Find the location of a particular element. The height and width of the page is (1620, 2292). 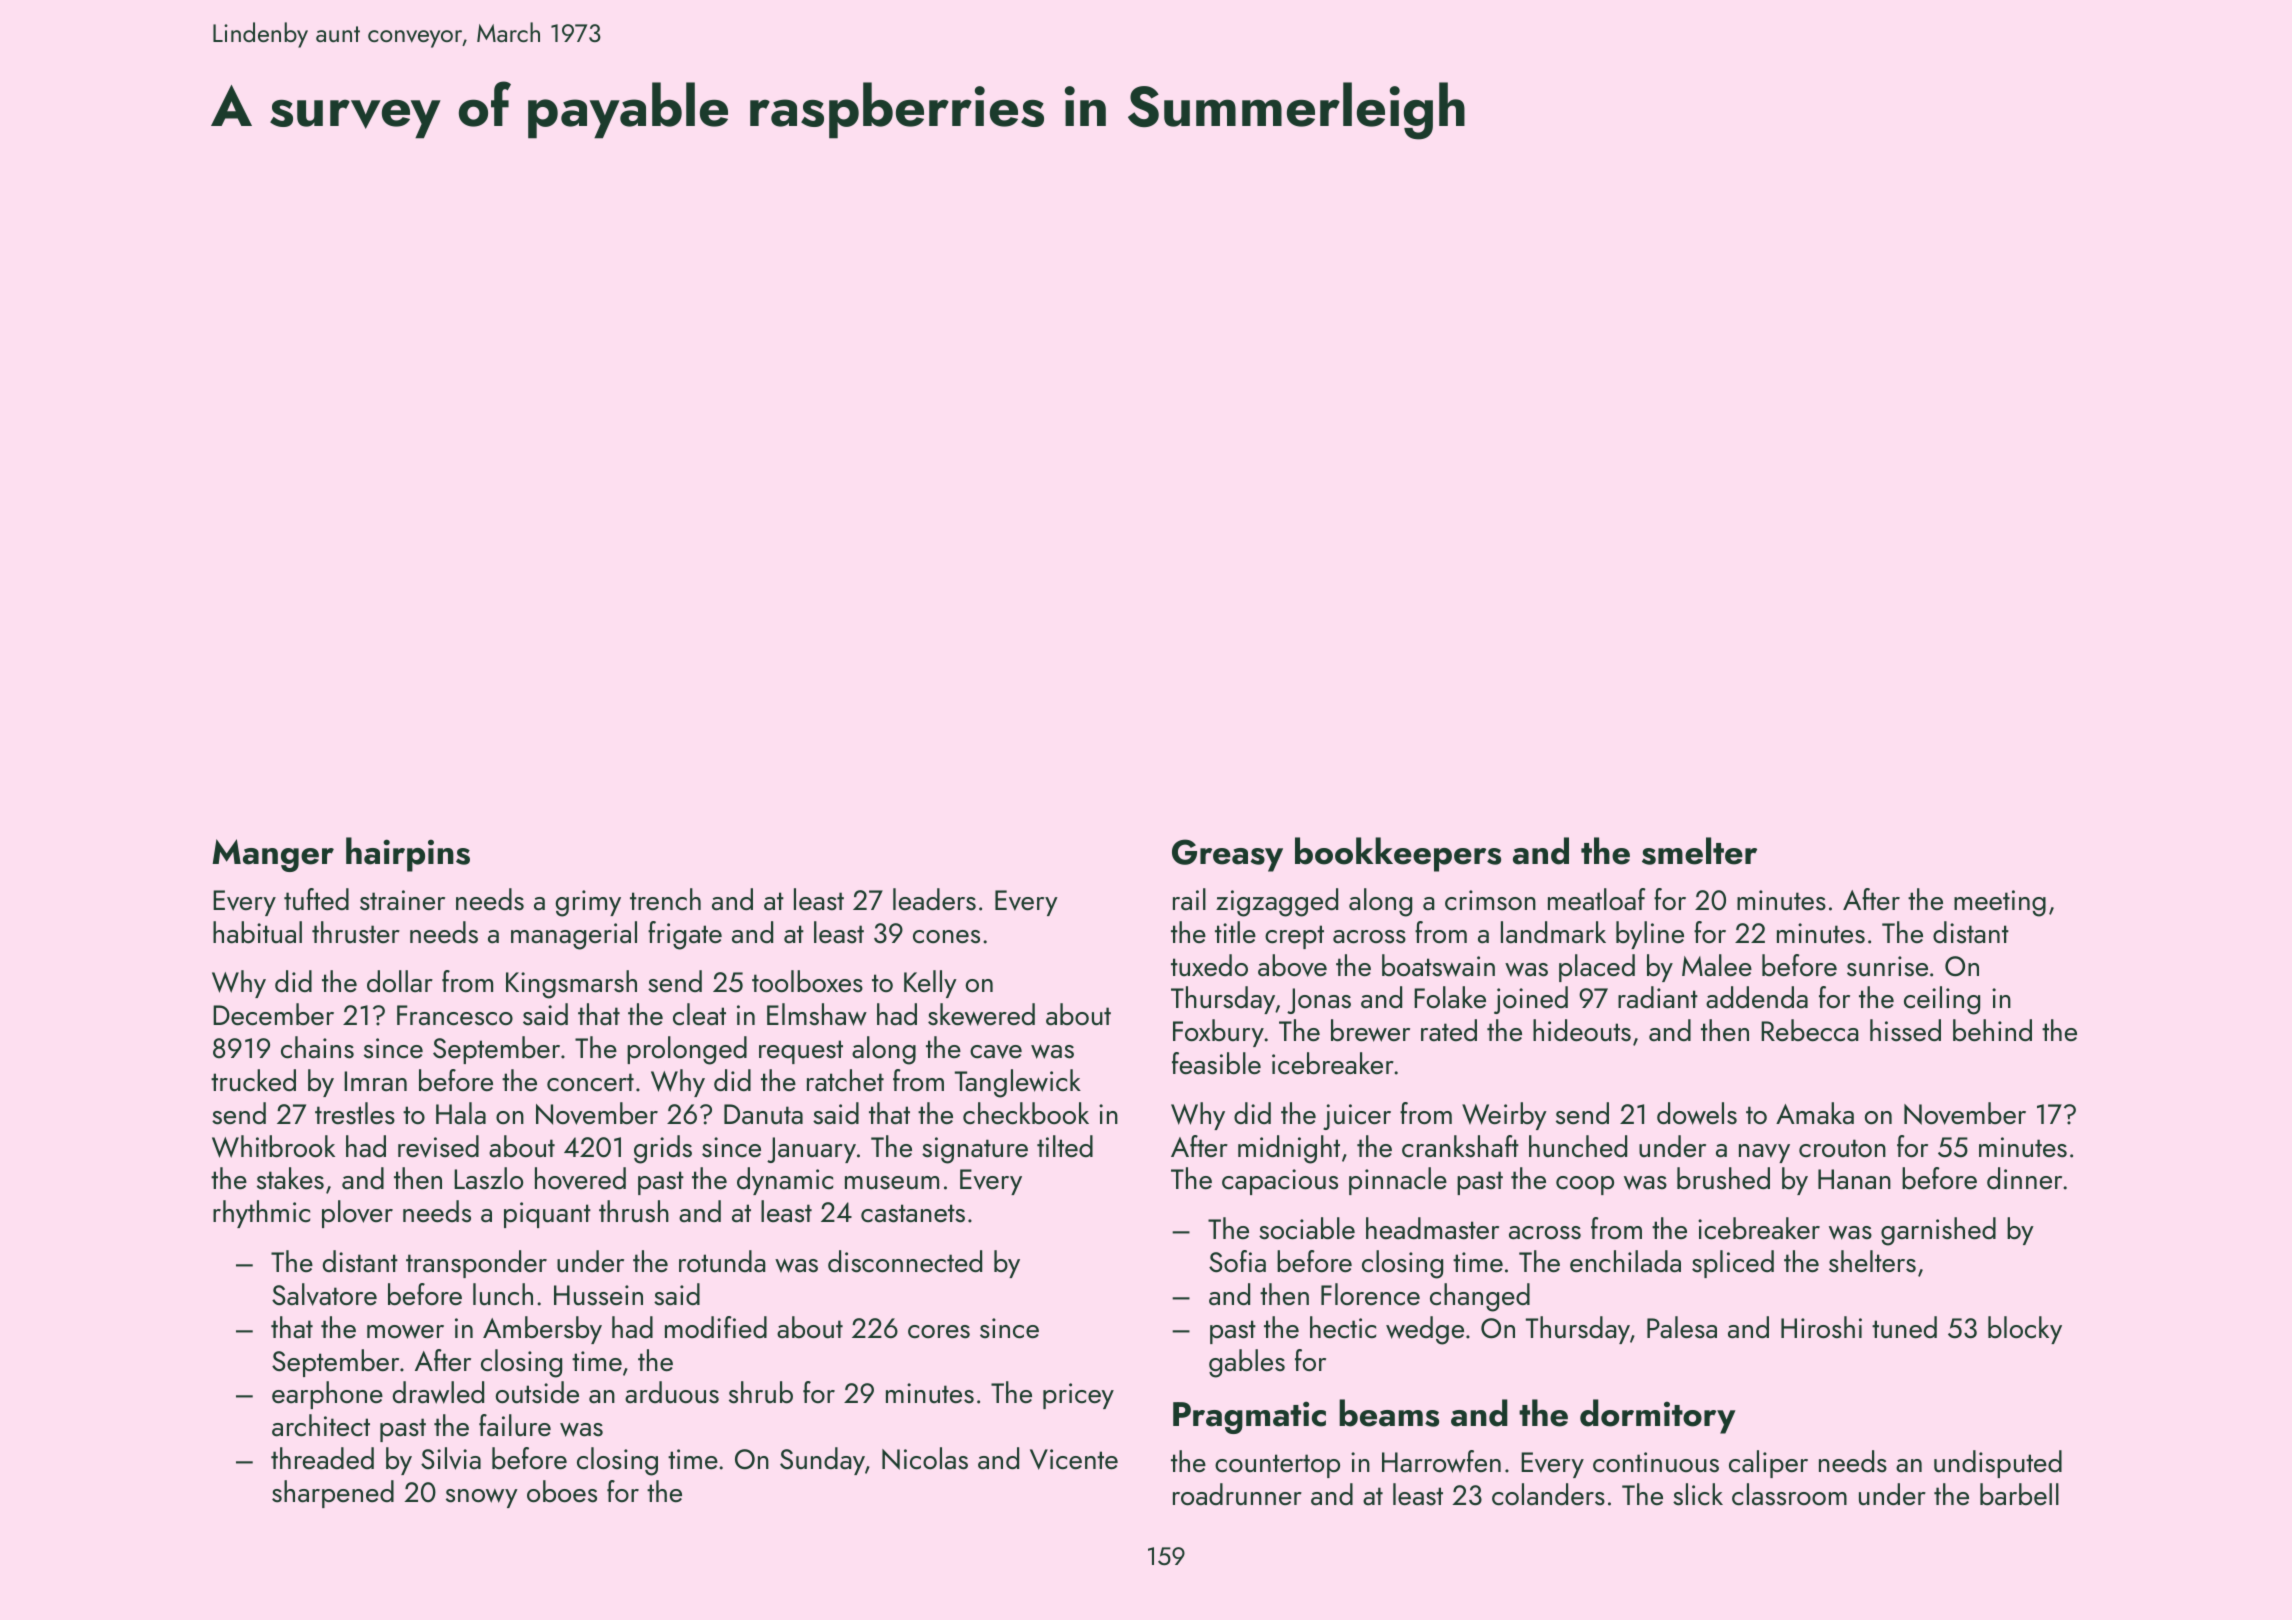

hectic is located at coordinates (1343, 1327).
